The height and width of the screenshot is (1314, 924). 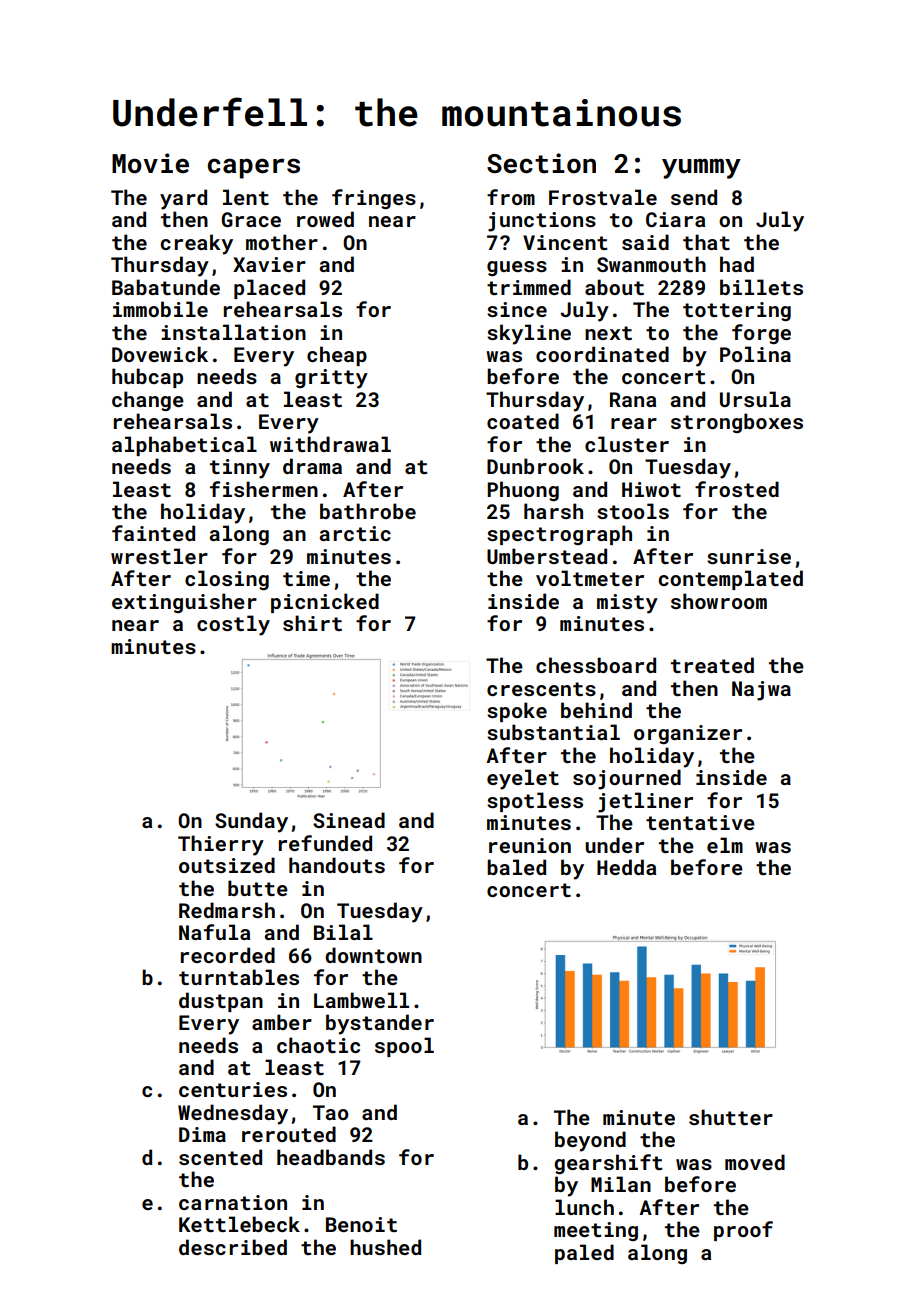 What do you see at coordinates (233, 1247) in the screenshot?
I see `described` at bounding box center [233, 1247].
